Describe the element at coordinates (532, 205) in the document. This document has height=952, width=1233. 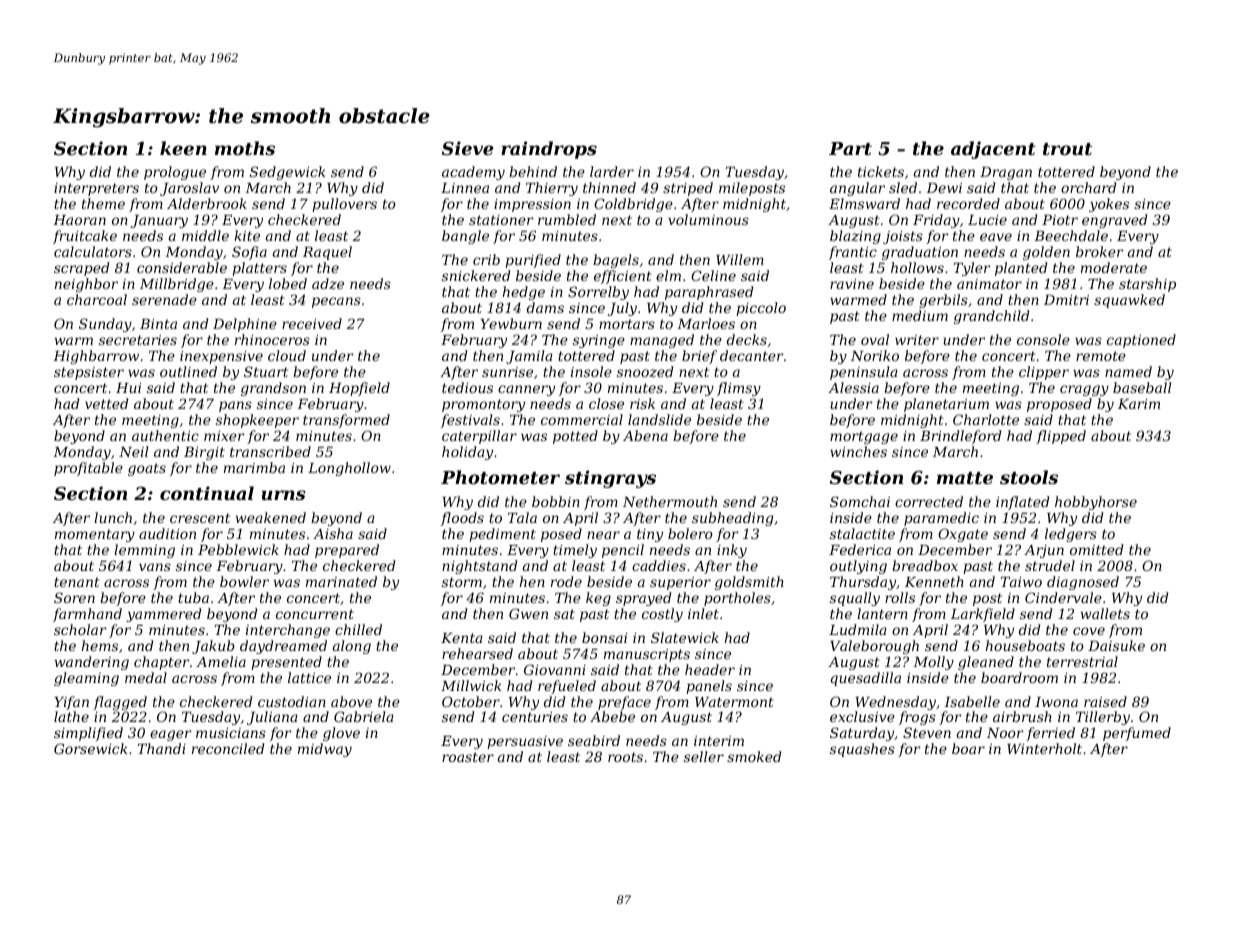
I see `impression` at that location.
